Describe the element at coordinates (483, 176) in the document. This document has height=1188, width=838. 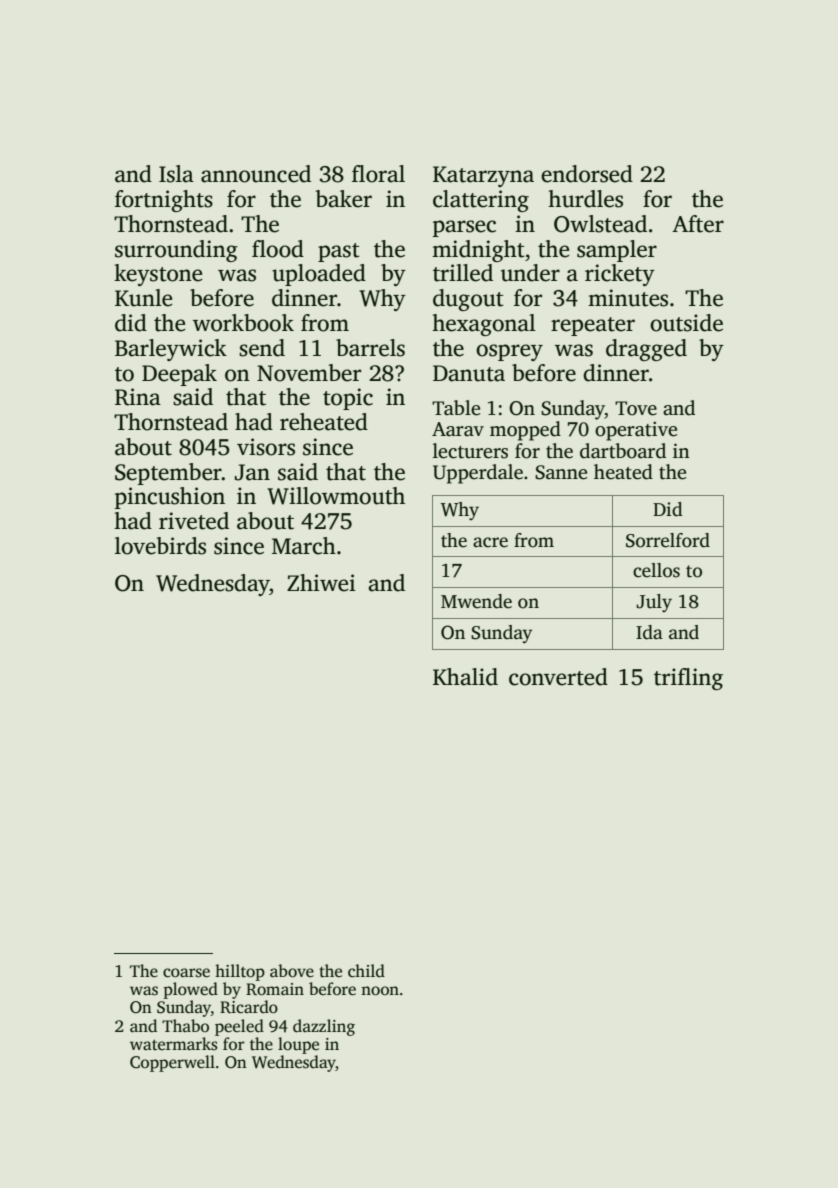
I see `Katarzyna` at that location.
